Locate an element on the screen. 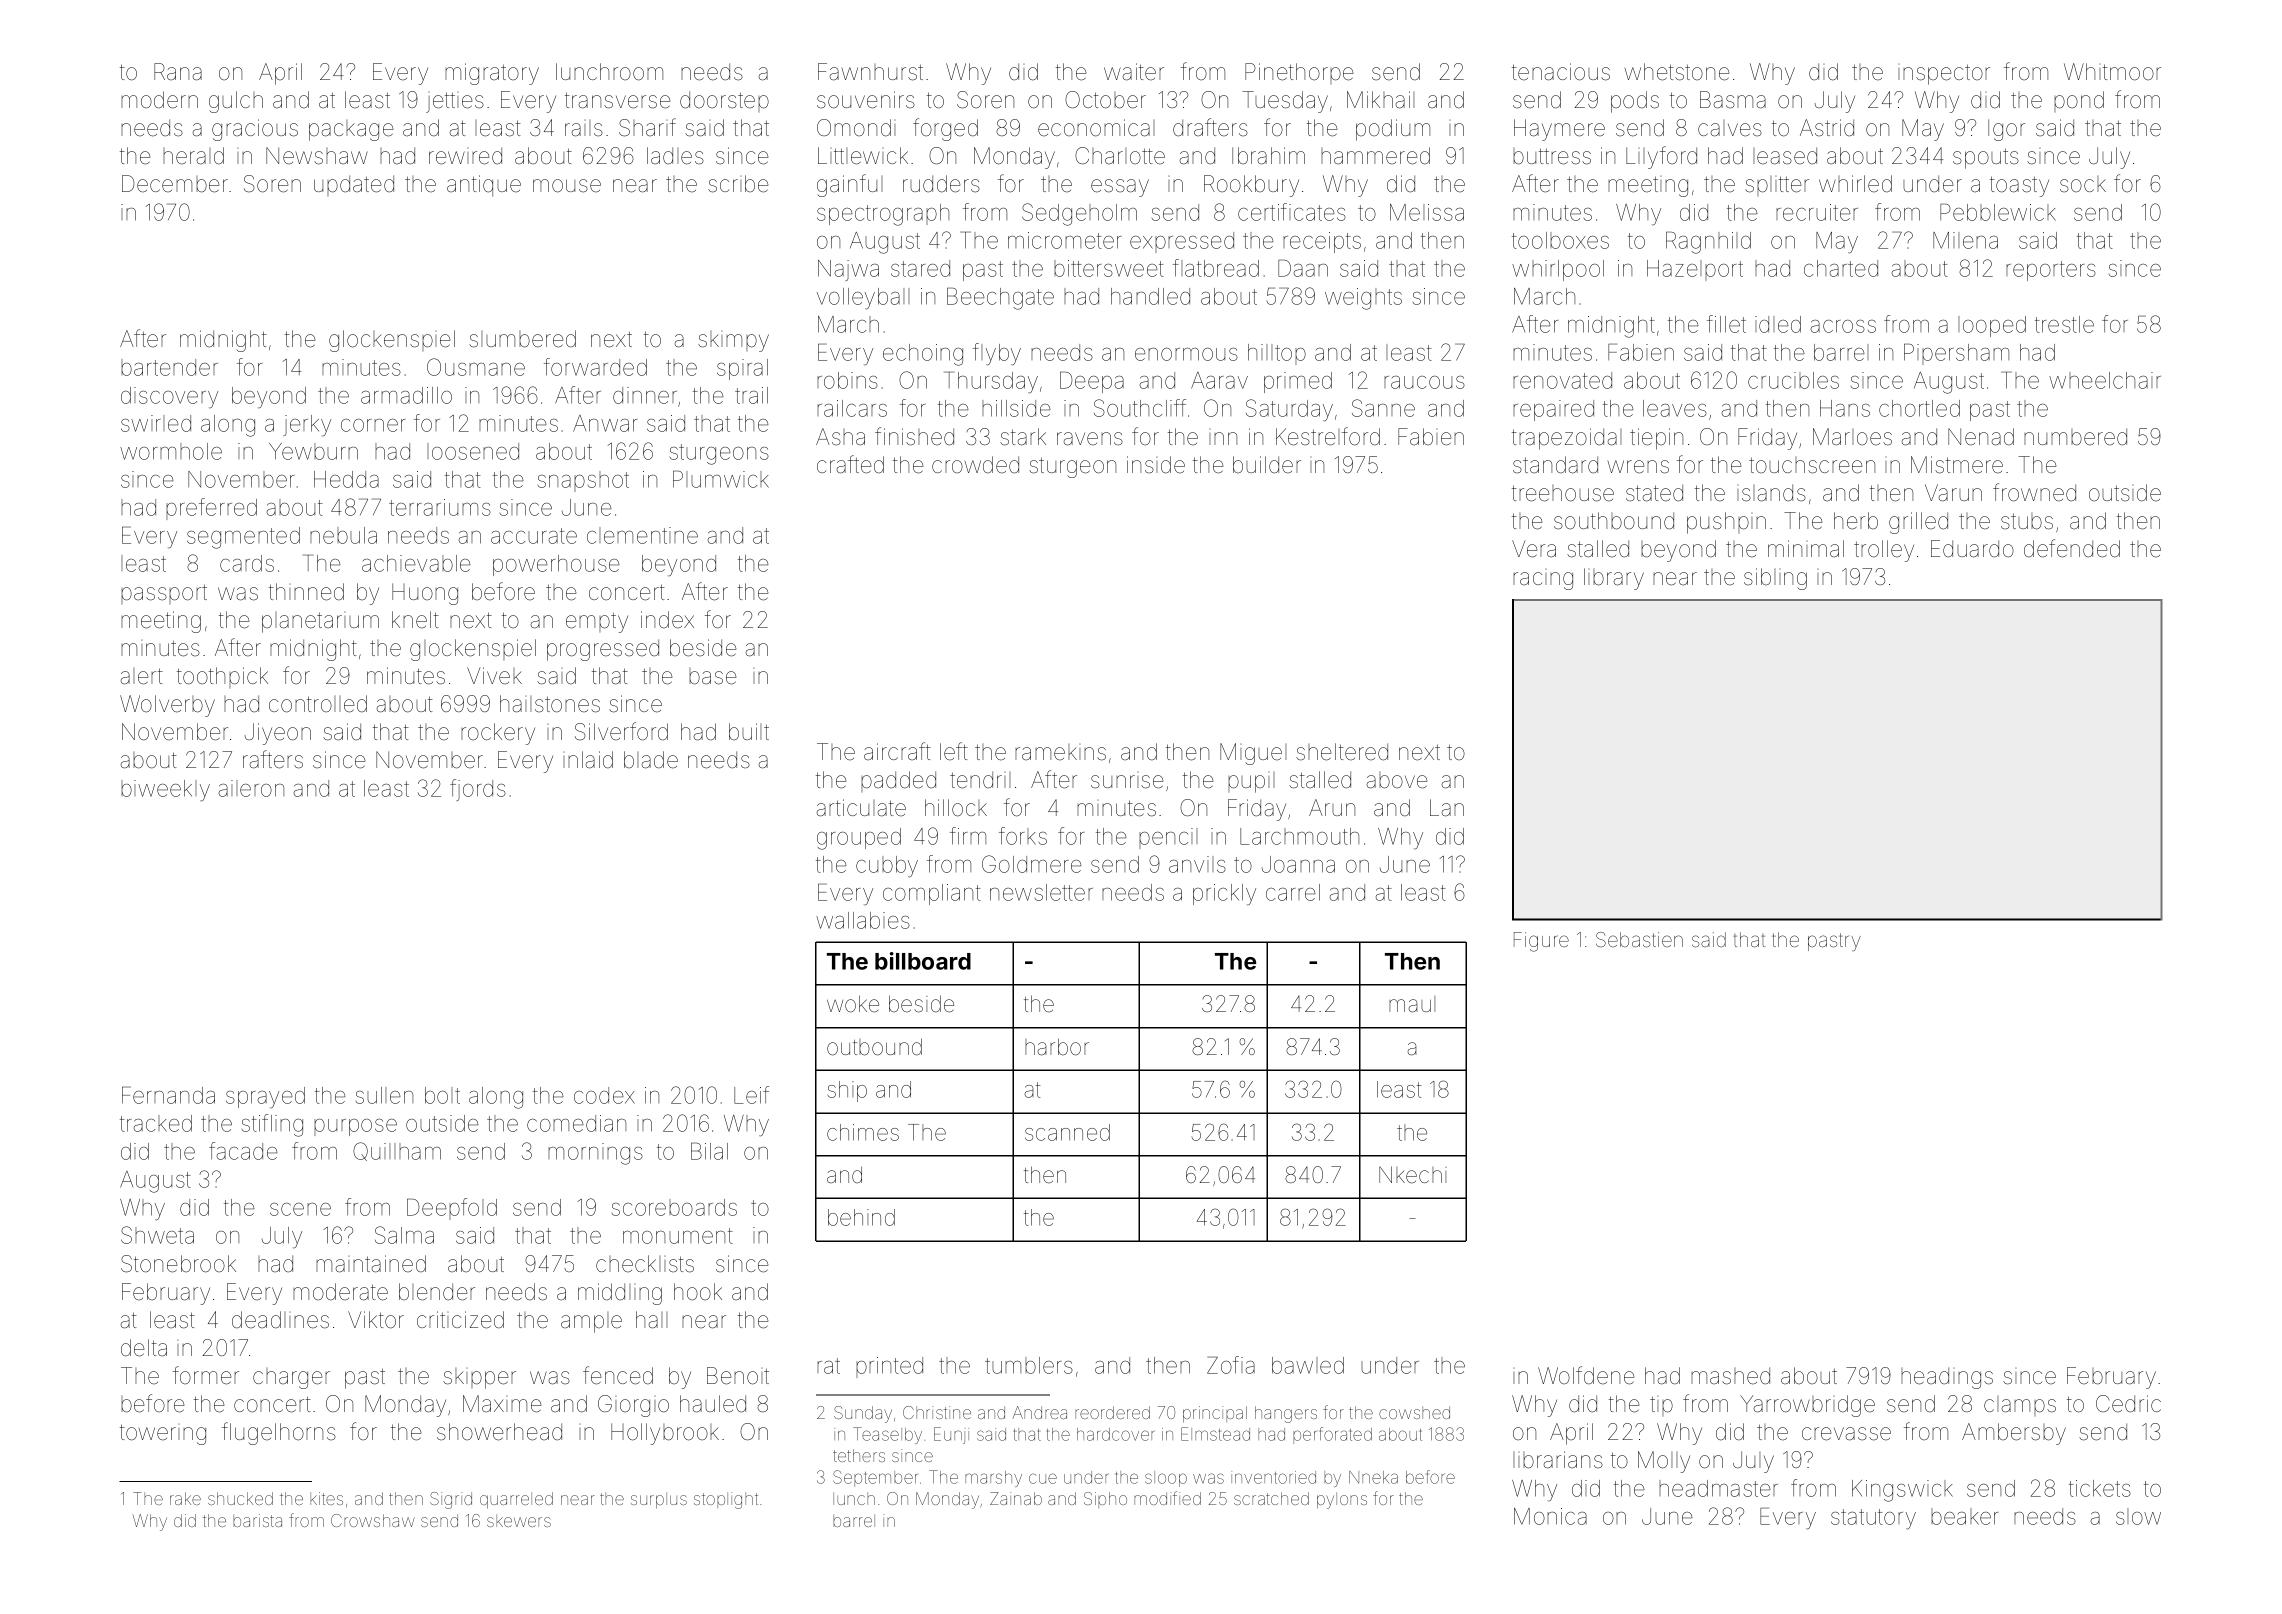 The width and height of the screenshot is (2282, 1614). Pipersham is located at coordinates (1956, 354).
